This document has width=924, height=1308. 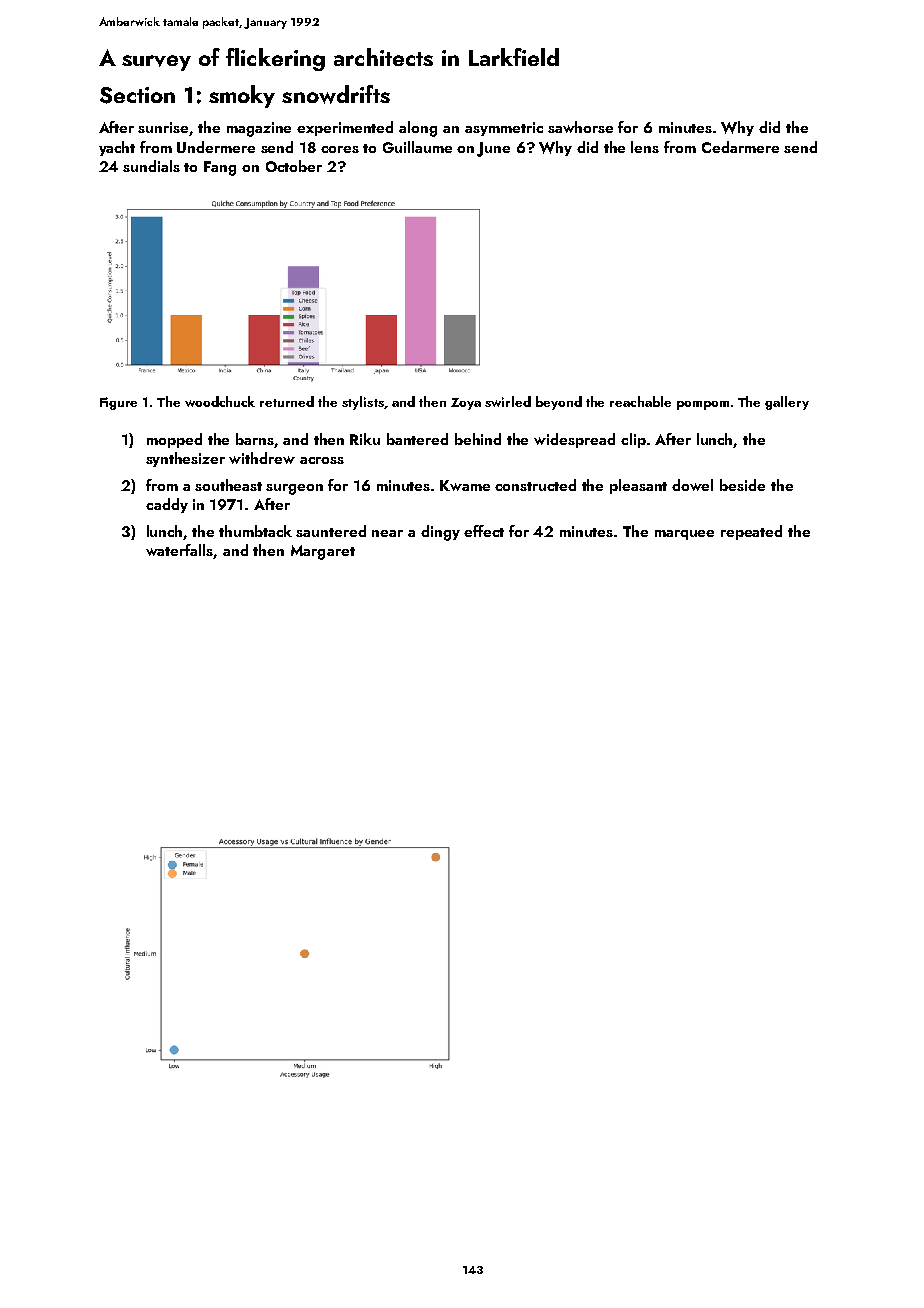 I want to click on snowdrifts, so click(x=336, y=94).
